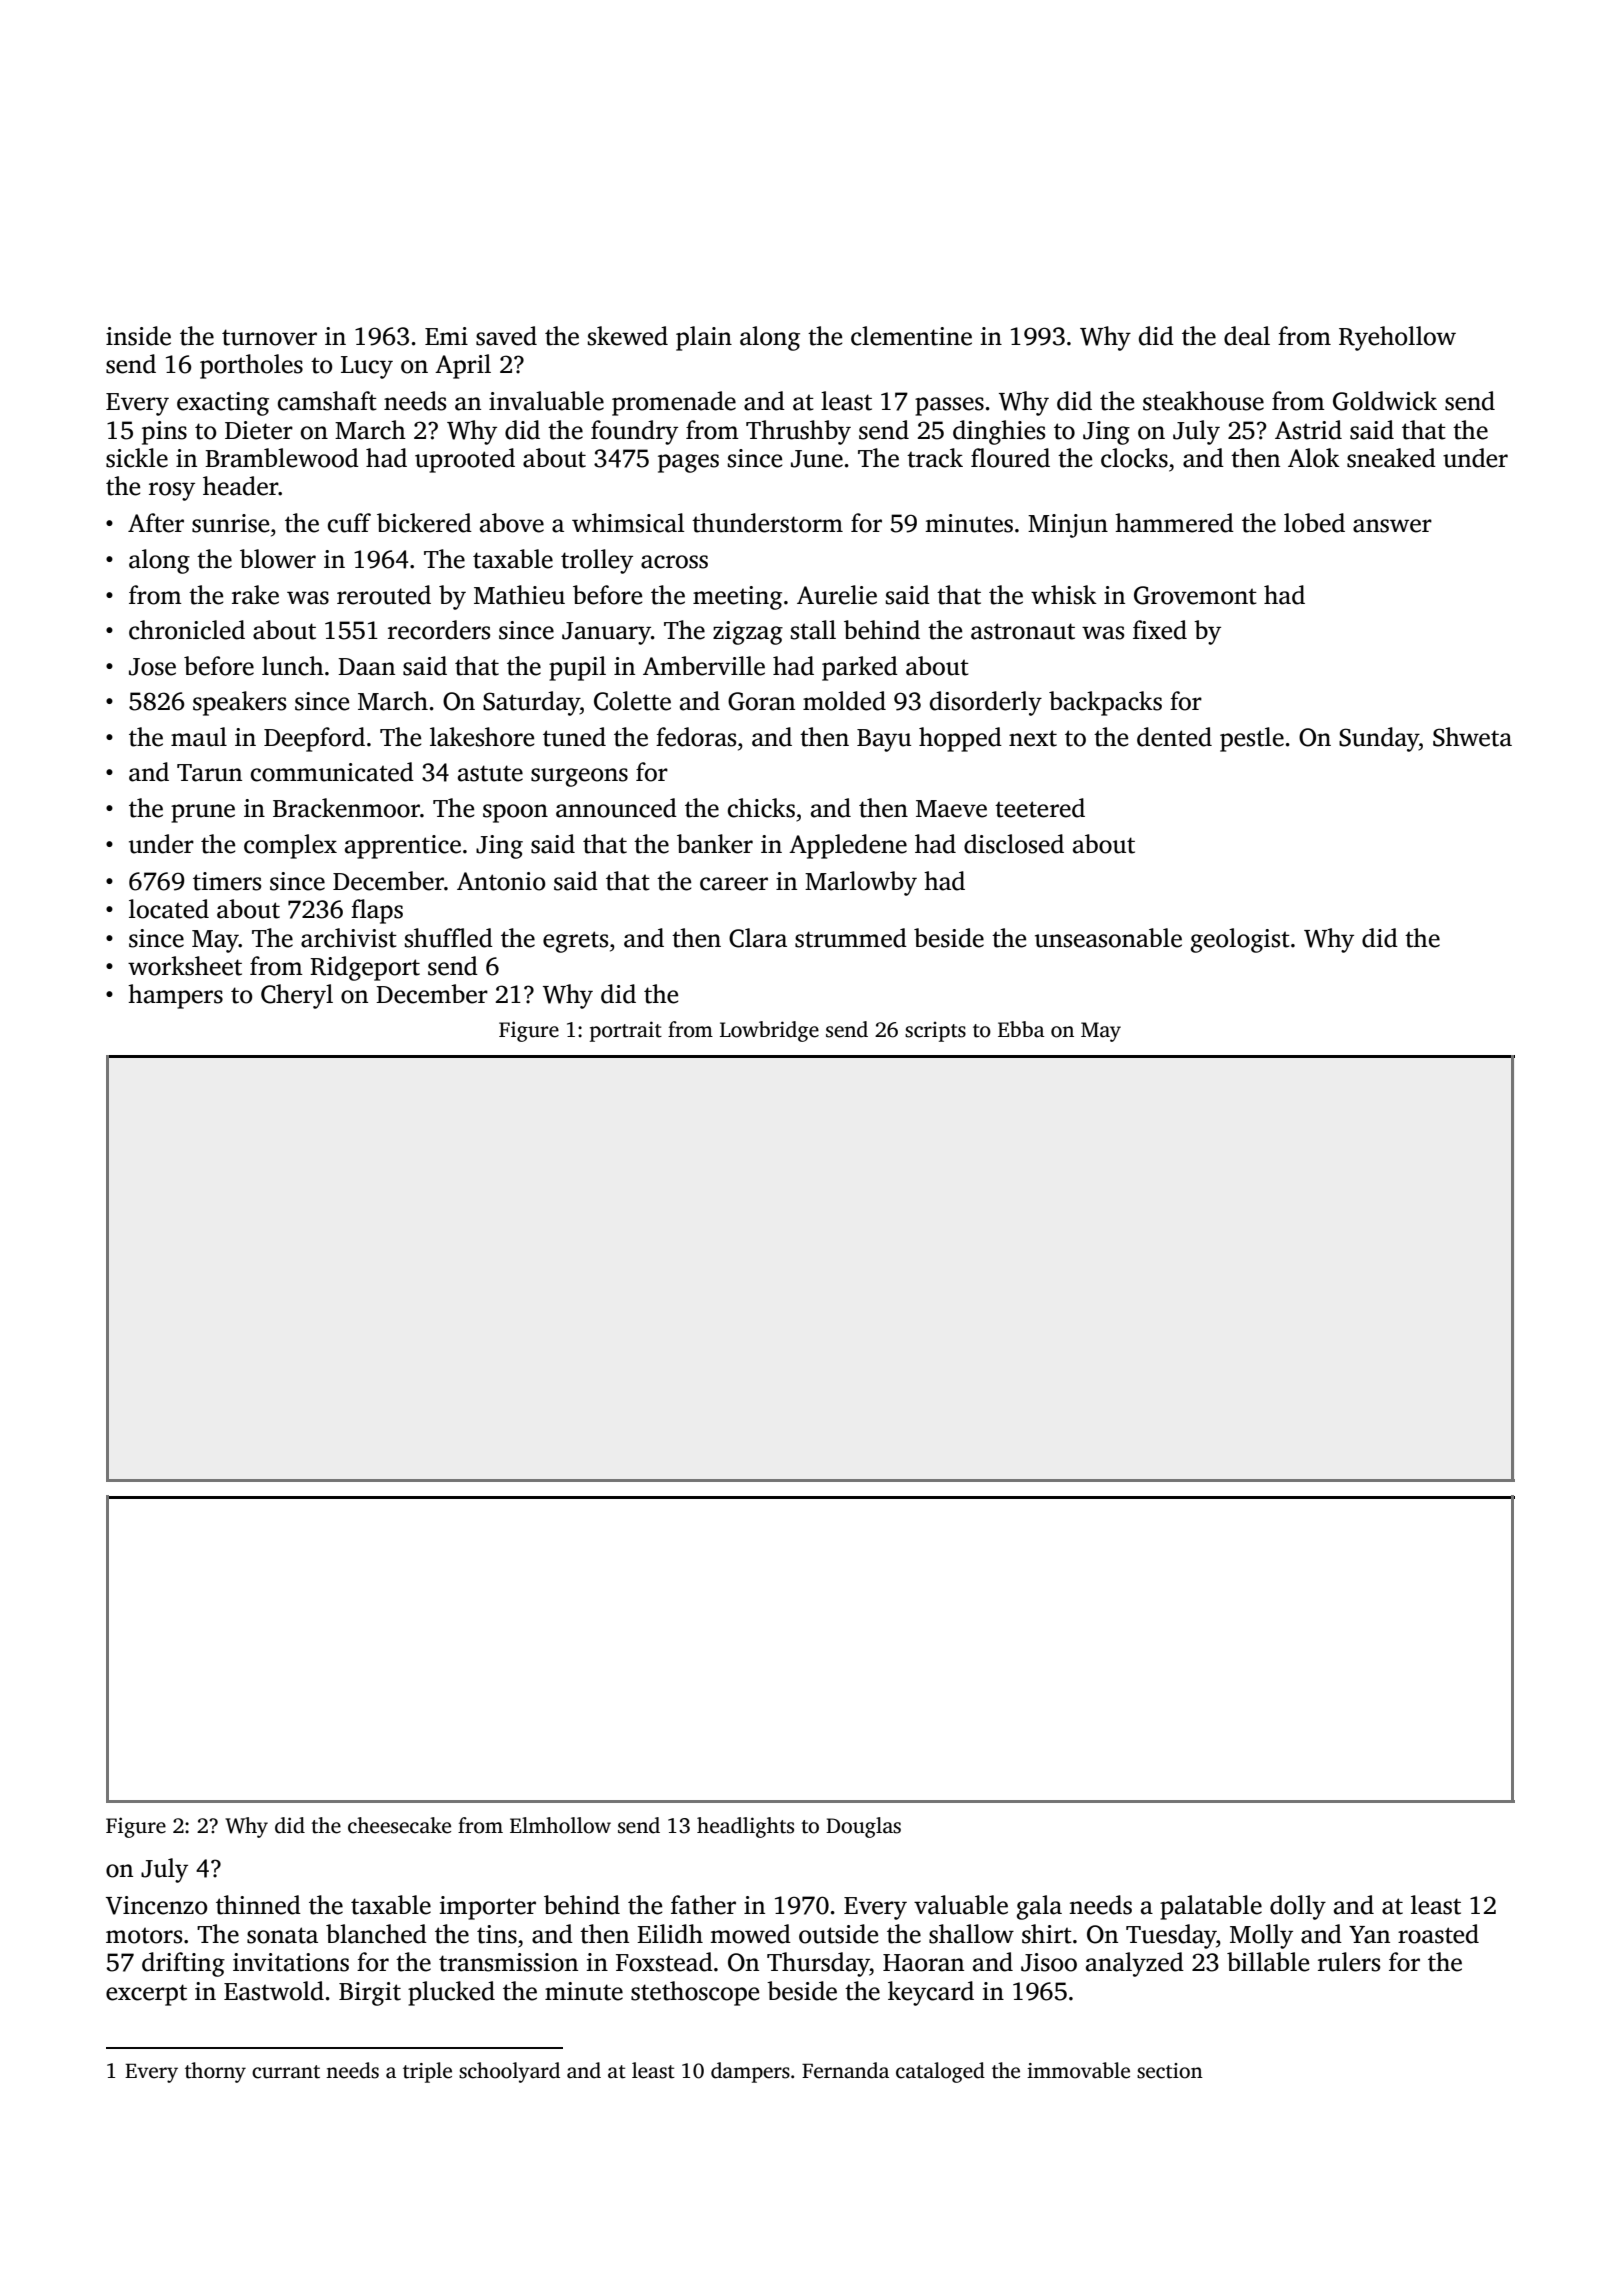 Image resolution: width=1620 pixels, height=2292 pixels. What do you see at coordinates (269, 337) in the image?
I see `turnover` at bounding box center [269, 337].
